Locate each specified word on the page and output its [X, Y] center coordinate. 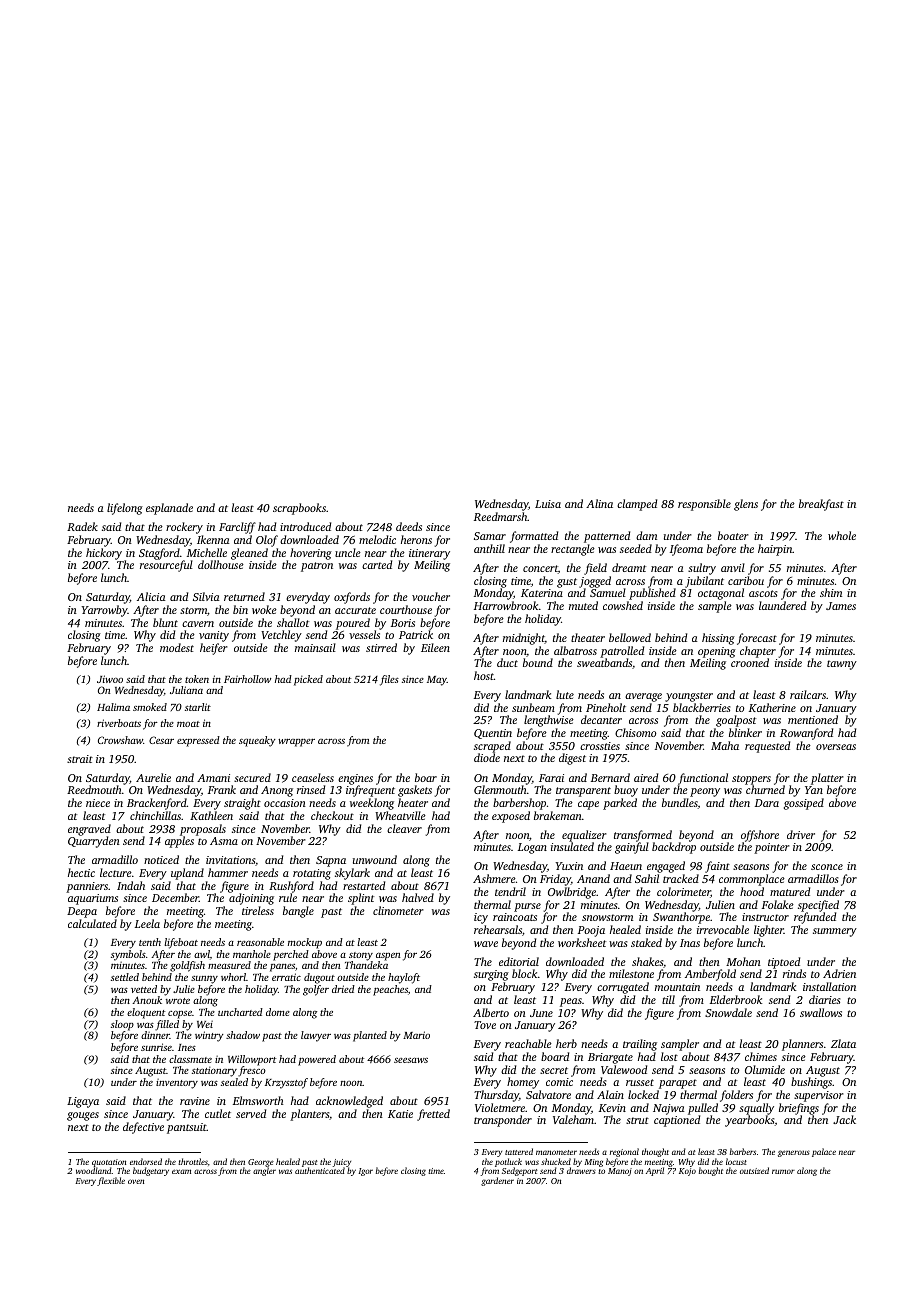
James [841, 606]
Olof [267, 541]
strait [80, 759]
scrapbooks [299, 509]
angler [264, 1172]
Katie [400, 1114]
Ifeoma [686, 550]
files [389, 680]
